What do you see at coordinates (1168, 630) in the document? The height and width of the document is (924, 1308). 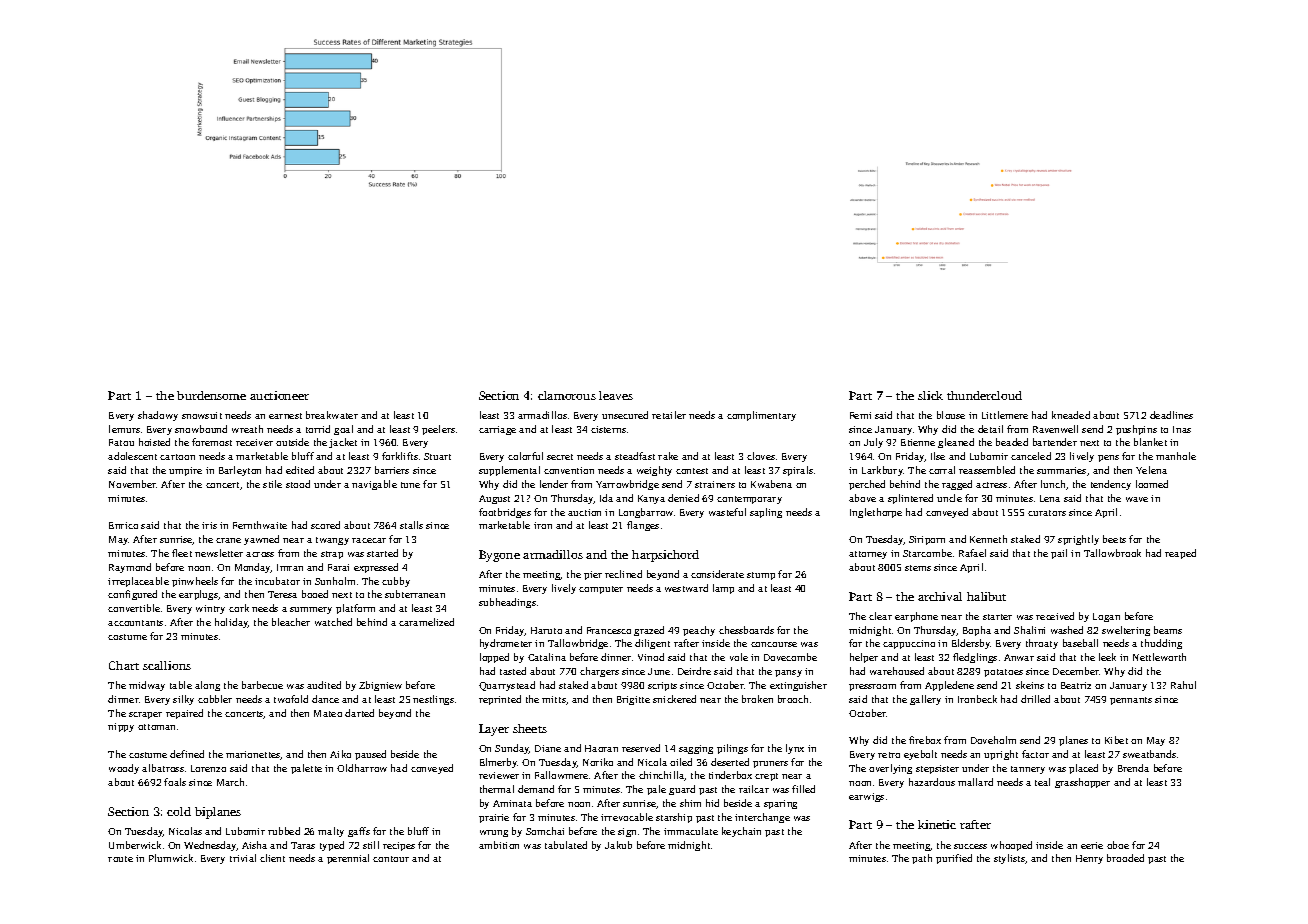 I see `beams` at bounding box center [1168, 630].
